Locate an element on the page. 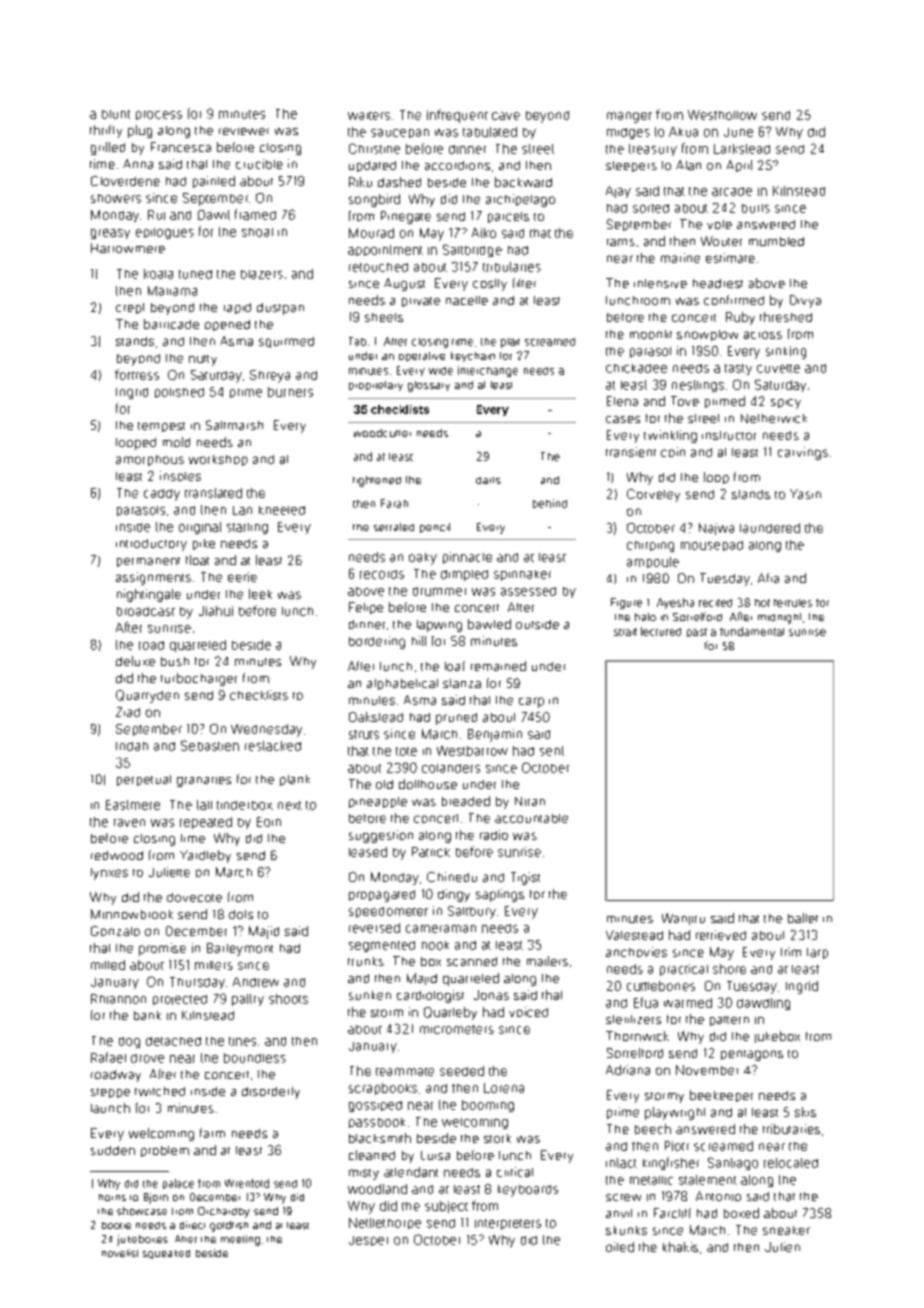 The height and width of the image is (1308, 924). woodcutter is located at coordinates (382, 433).
